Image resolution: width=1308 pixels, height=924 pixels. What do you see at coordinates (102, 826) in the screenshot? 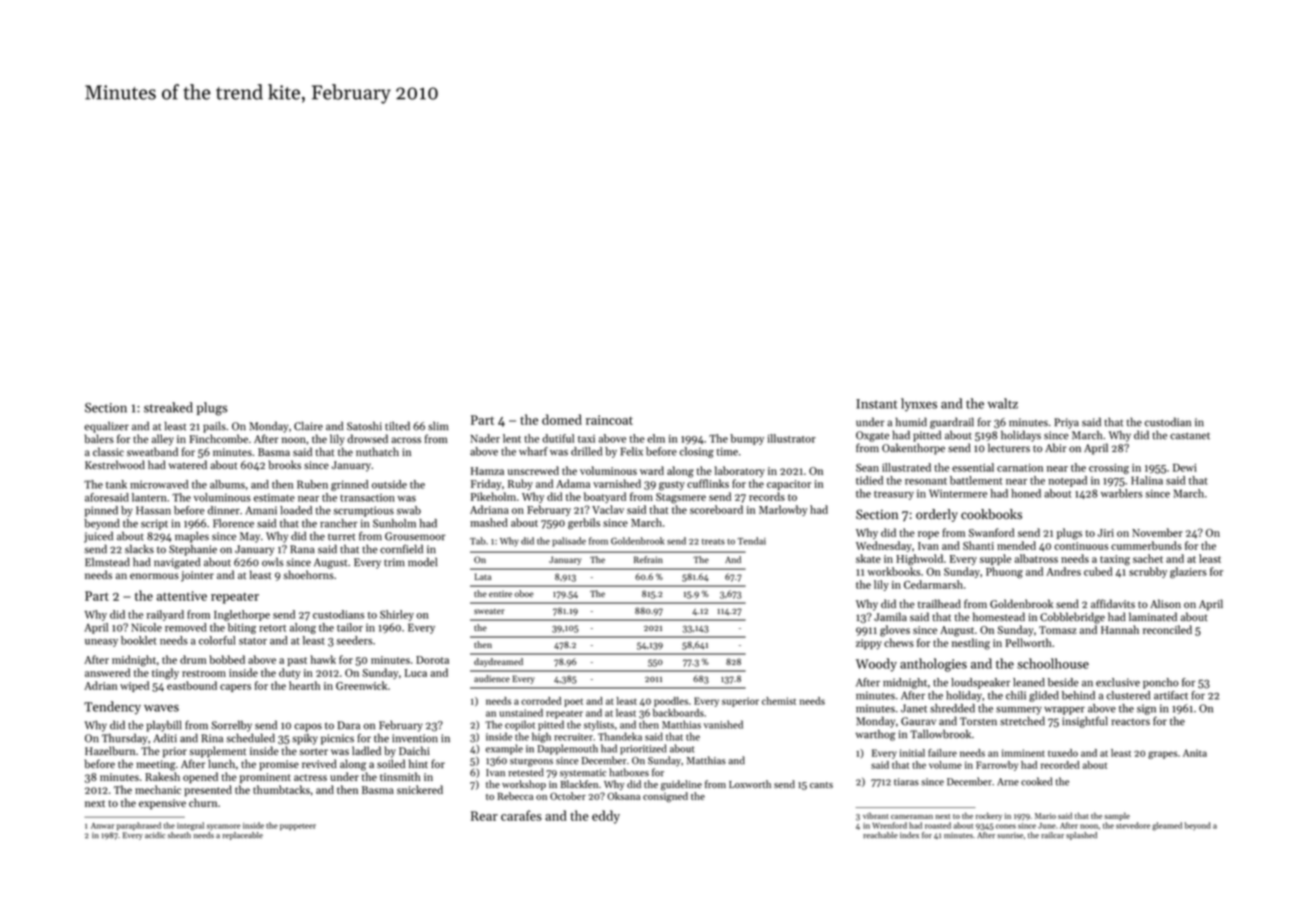
I see `Anwar` at bounding box center [102, 826].
